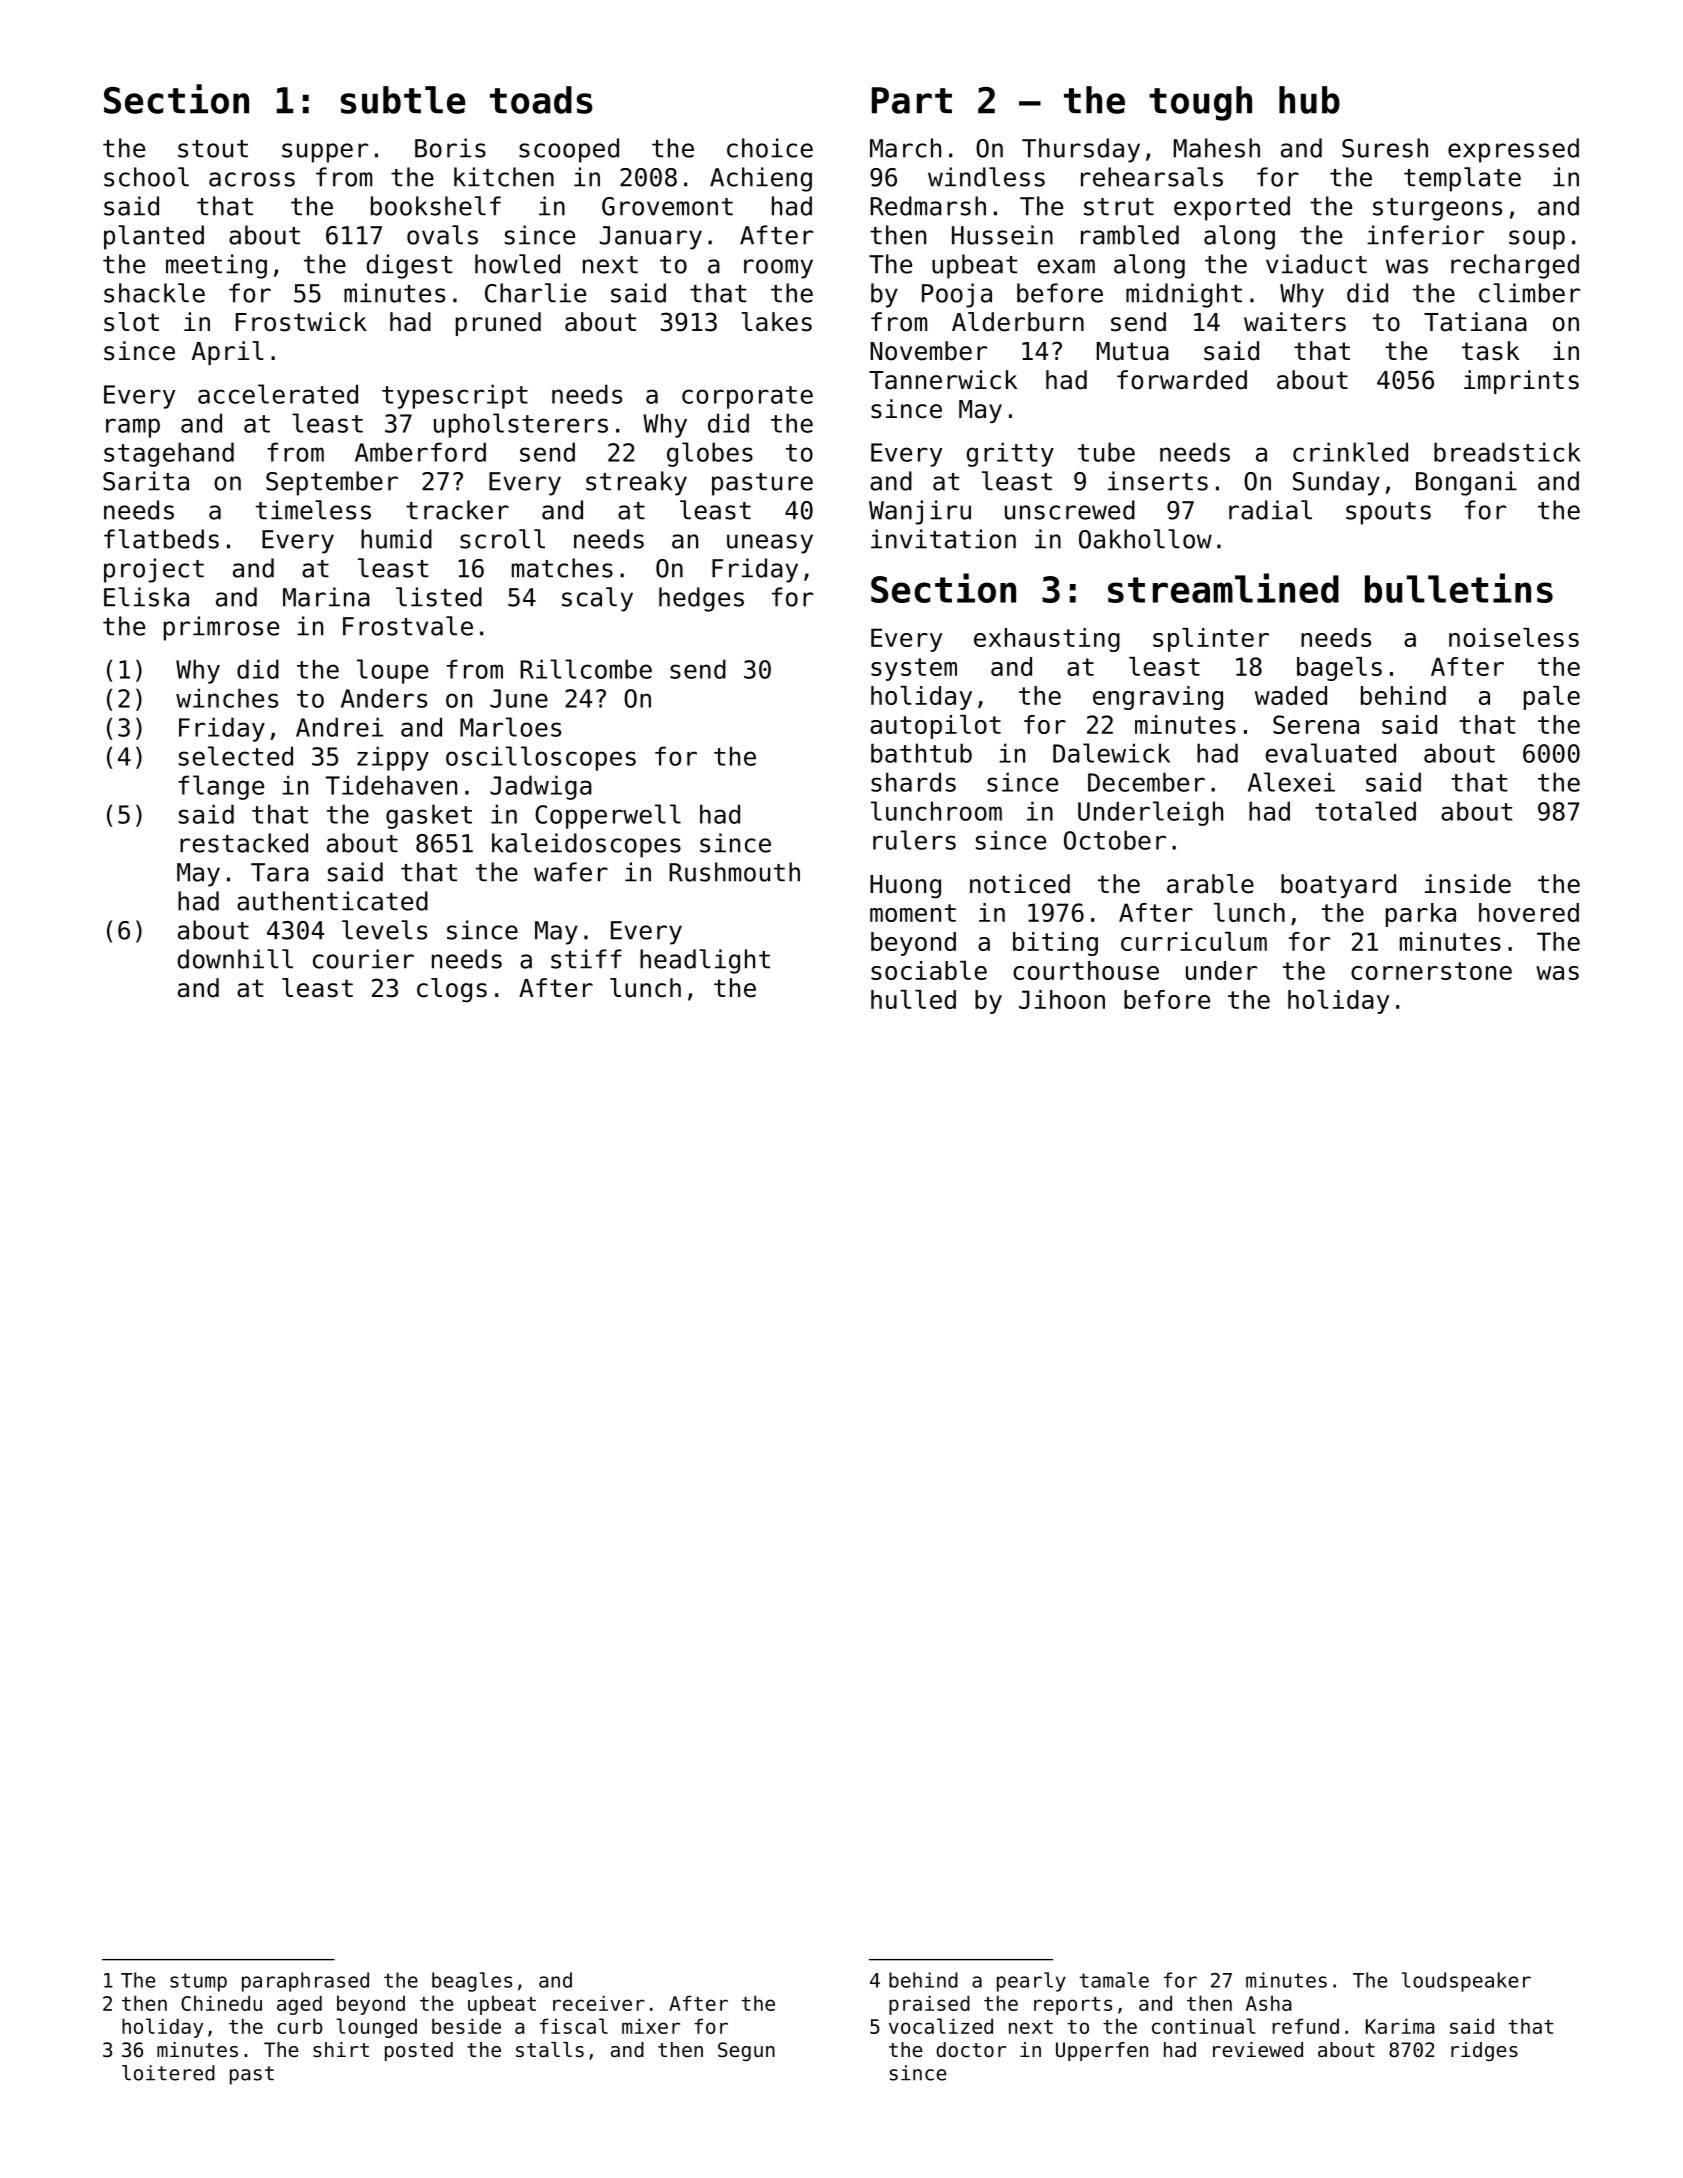 This document has height=2178, width=1683. What do you see at coordinates (1114, 1980) in the document?
I see `tamale` at bounding box center [1114, 1980].
